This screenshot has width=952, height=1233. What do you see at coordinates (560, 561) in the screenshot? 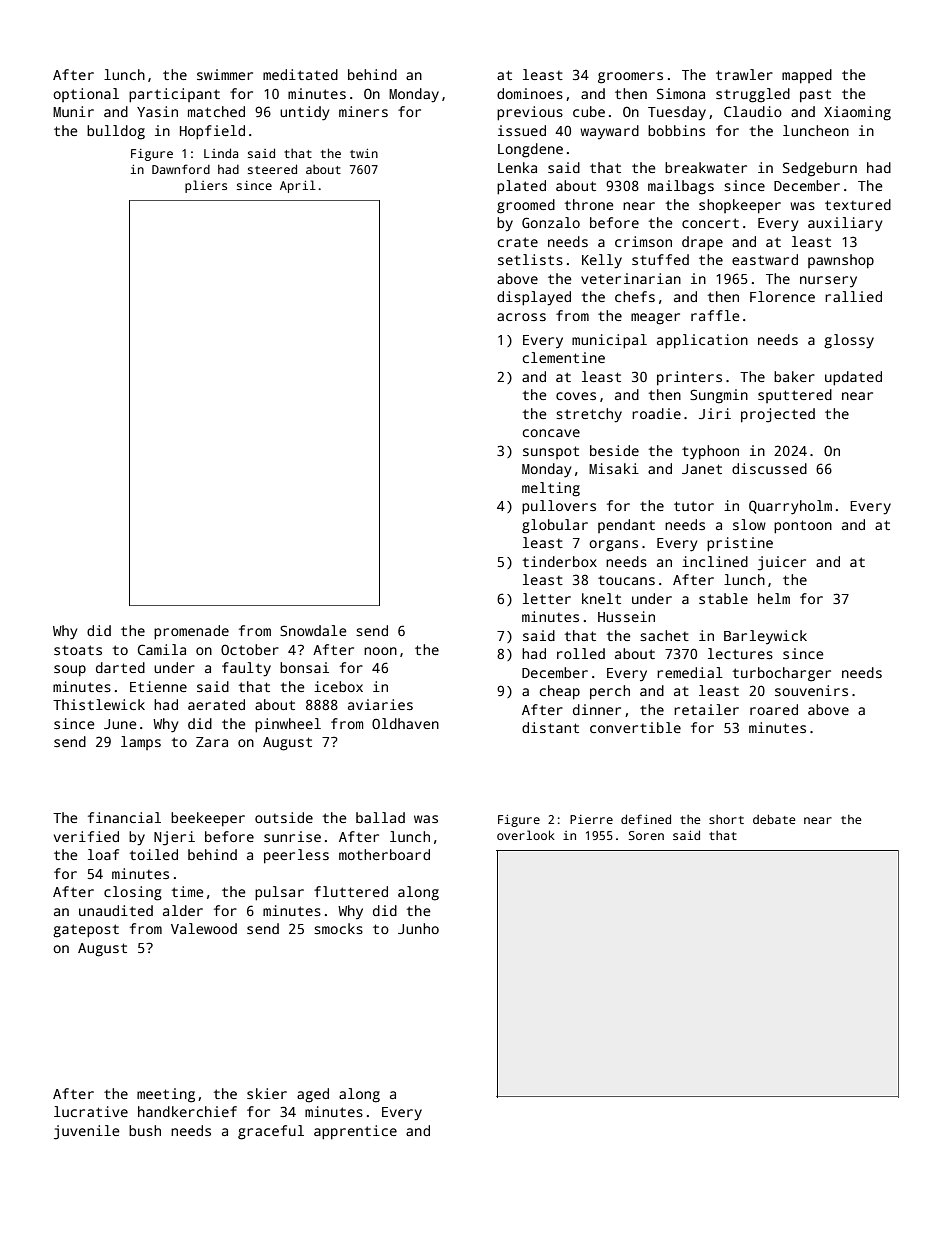
I see `tinderbox` at bounding box center [560, 561].
